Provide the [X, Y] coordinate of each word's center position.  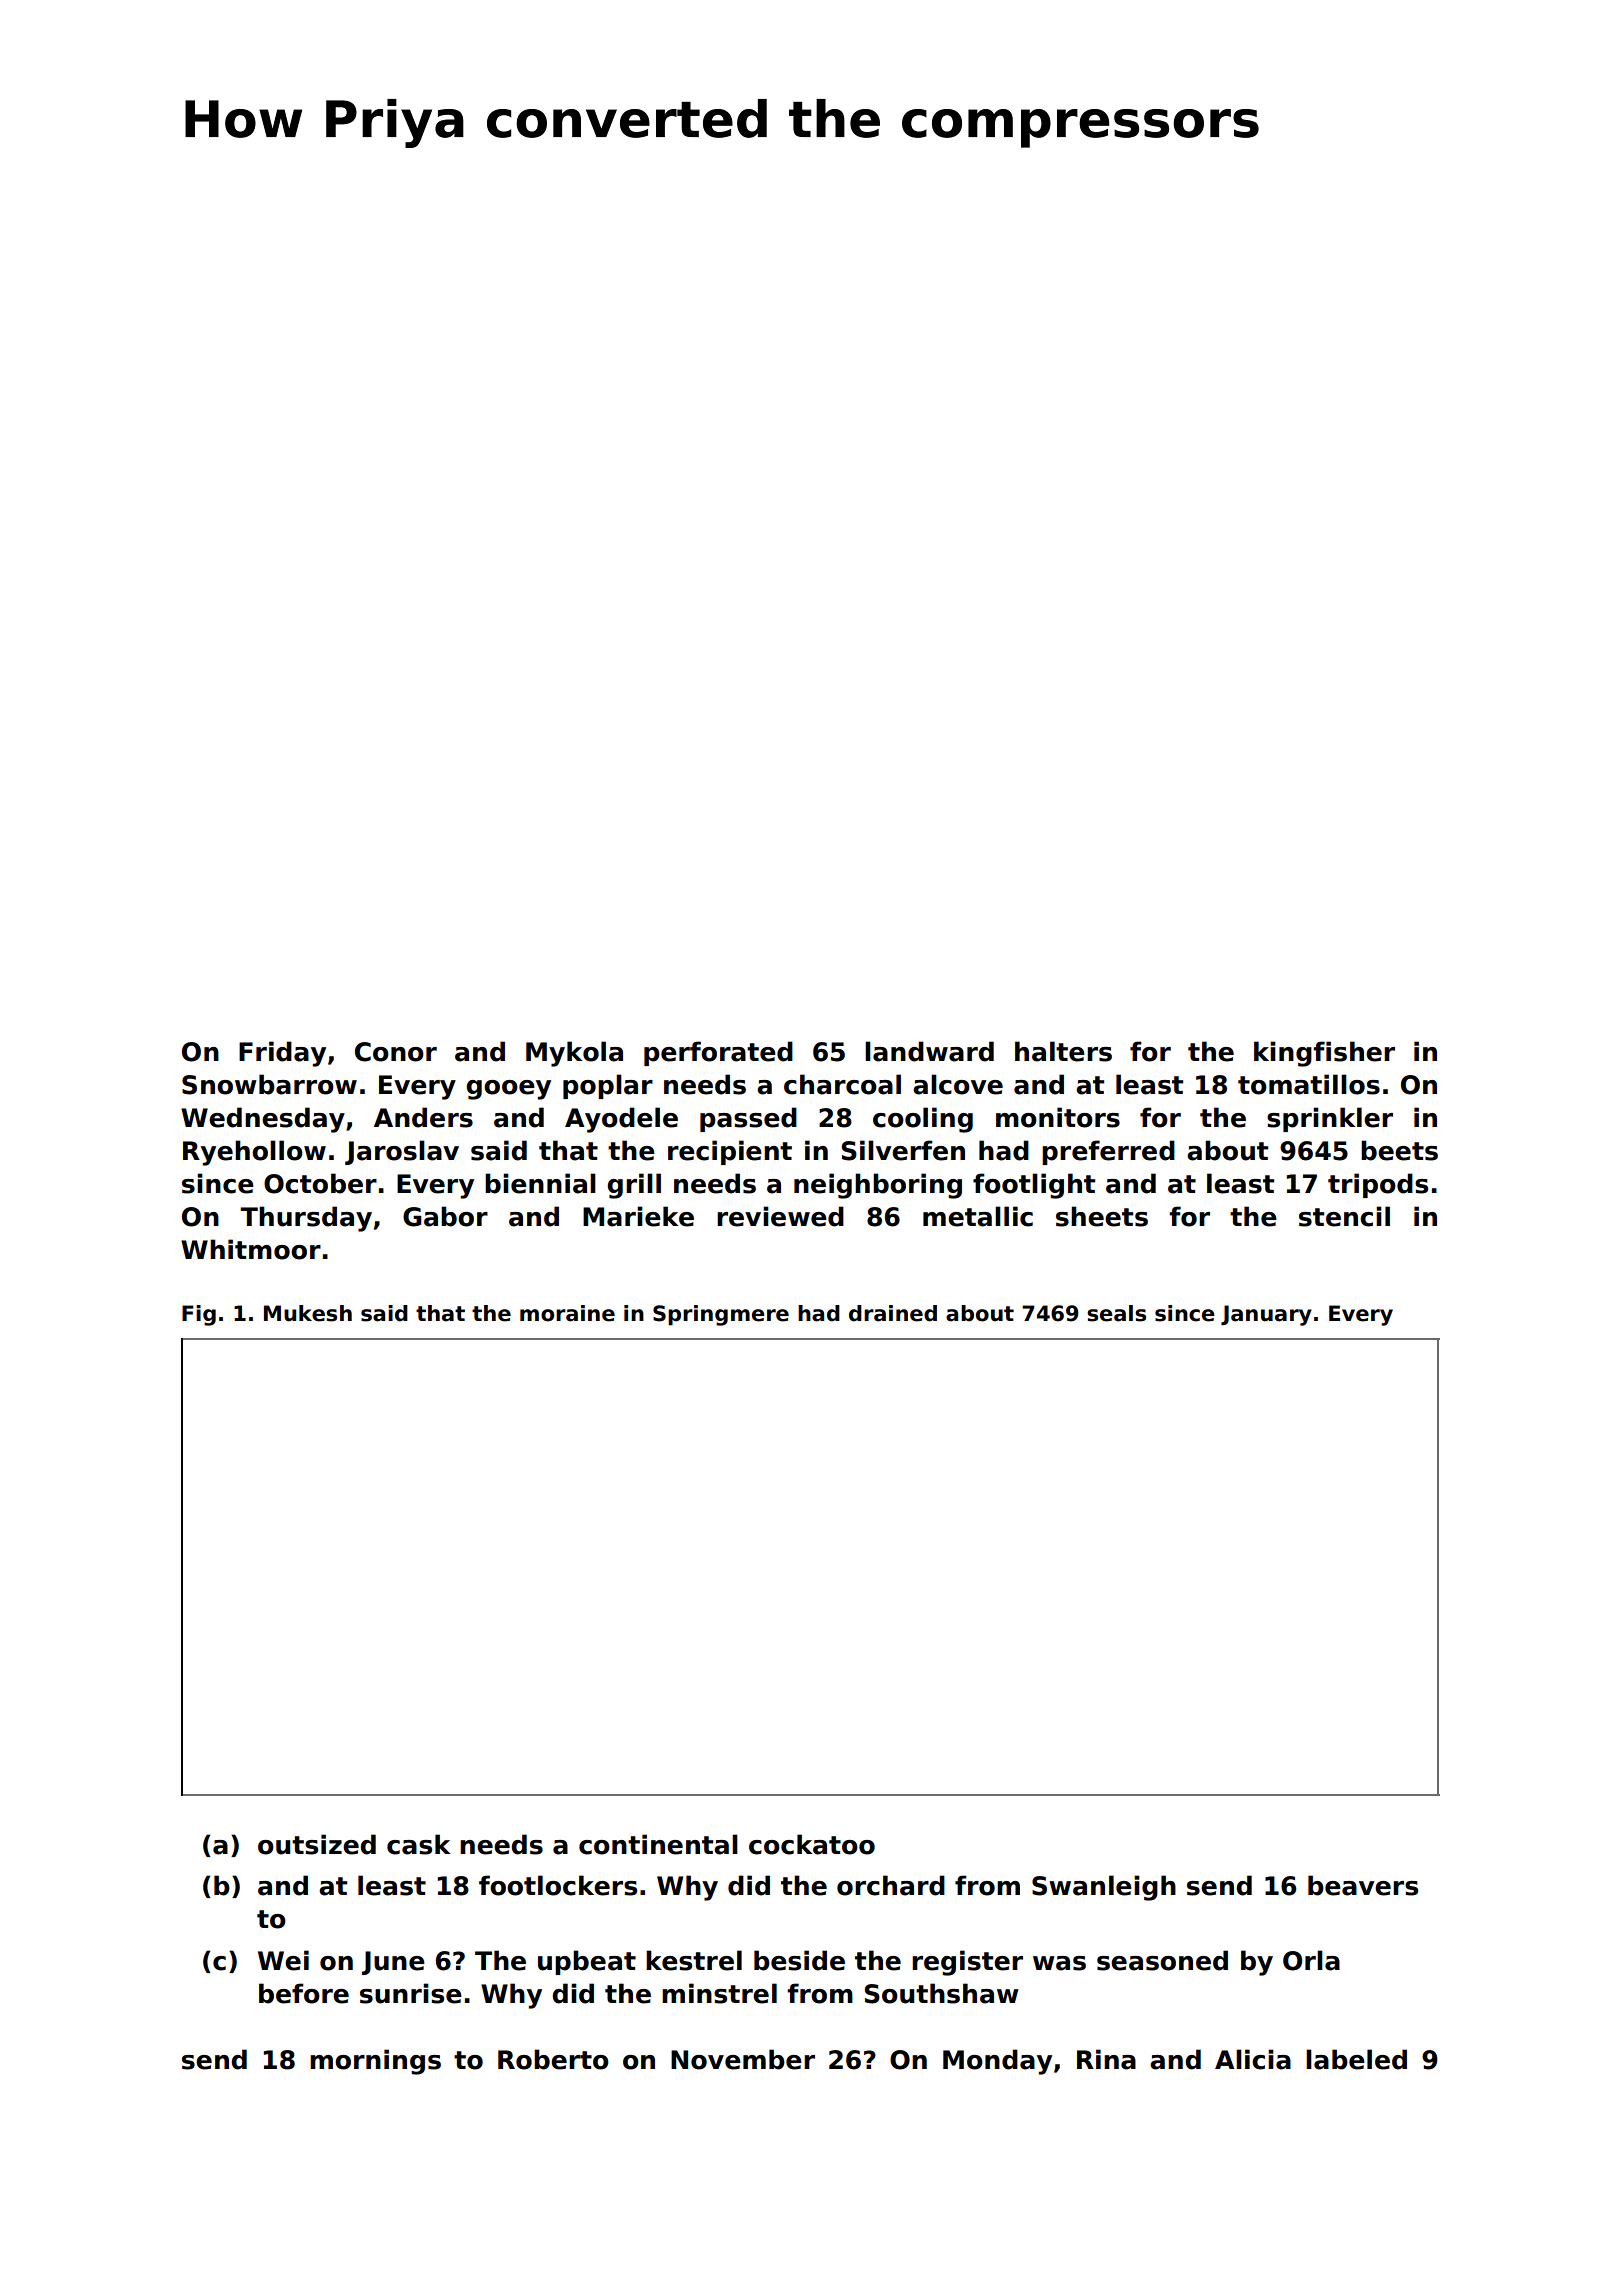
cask [418, 1844]
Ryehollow [254, 1153]
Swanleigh [1104, 1888]
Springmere [721, 1315]
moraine [567, 1313]
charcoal [842, 1084]
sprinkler [1330, 1119]
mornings [375, 2062]
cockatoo [812, 1844]
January [1266, 1315]
